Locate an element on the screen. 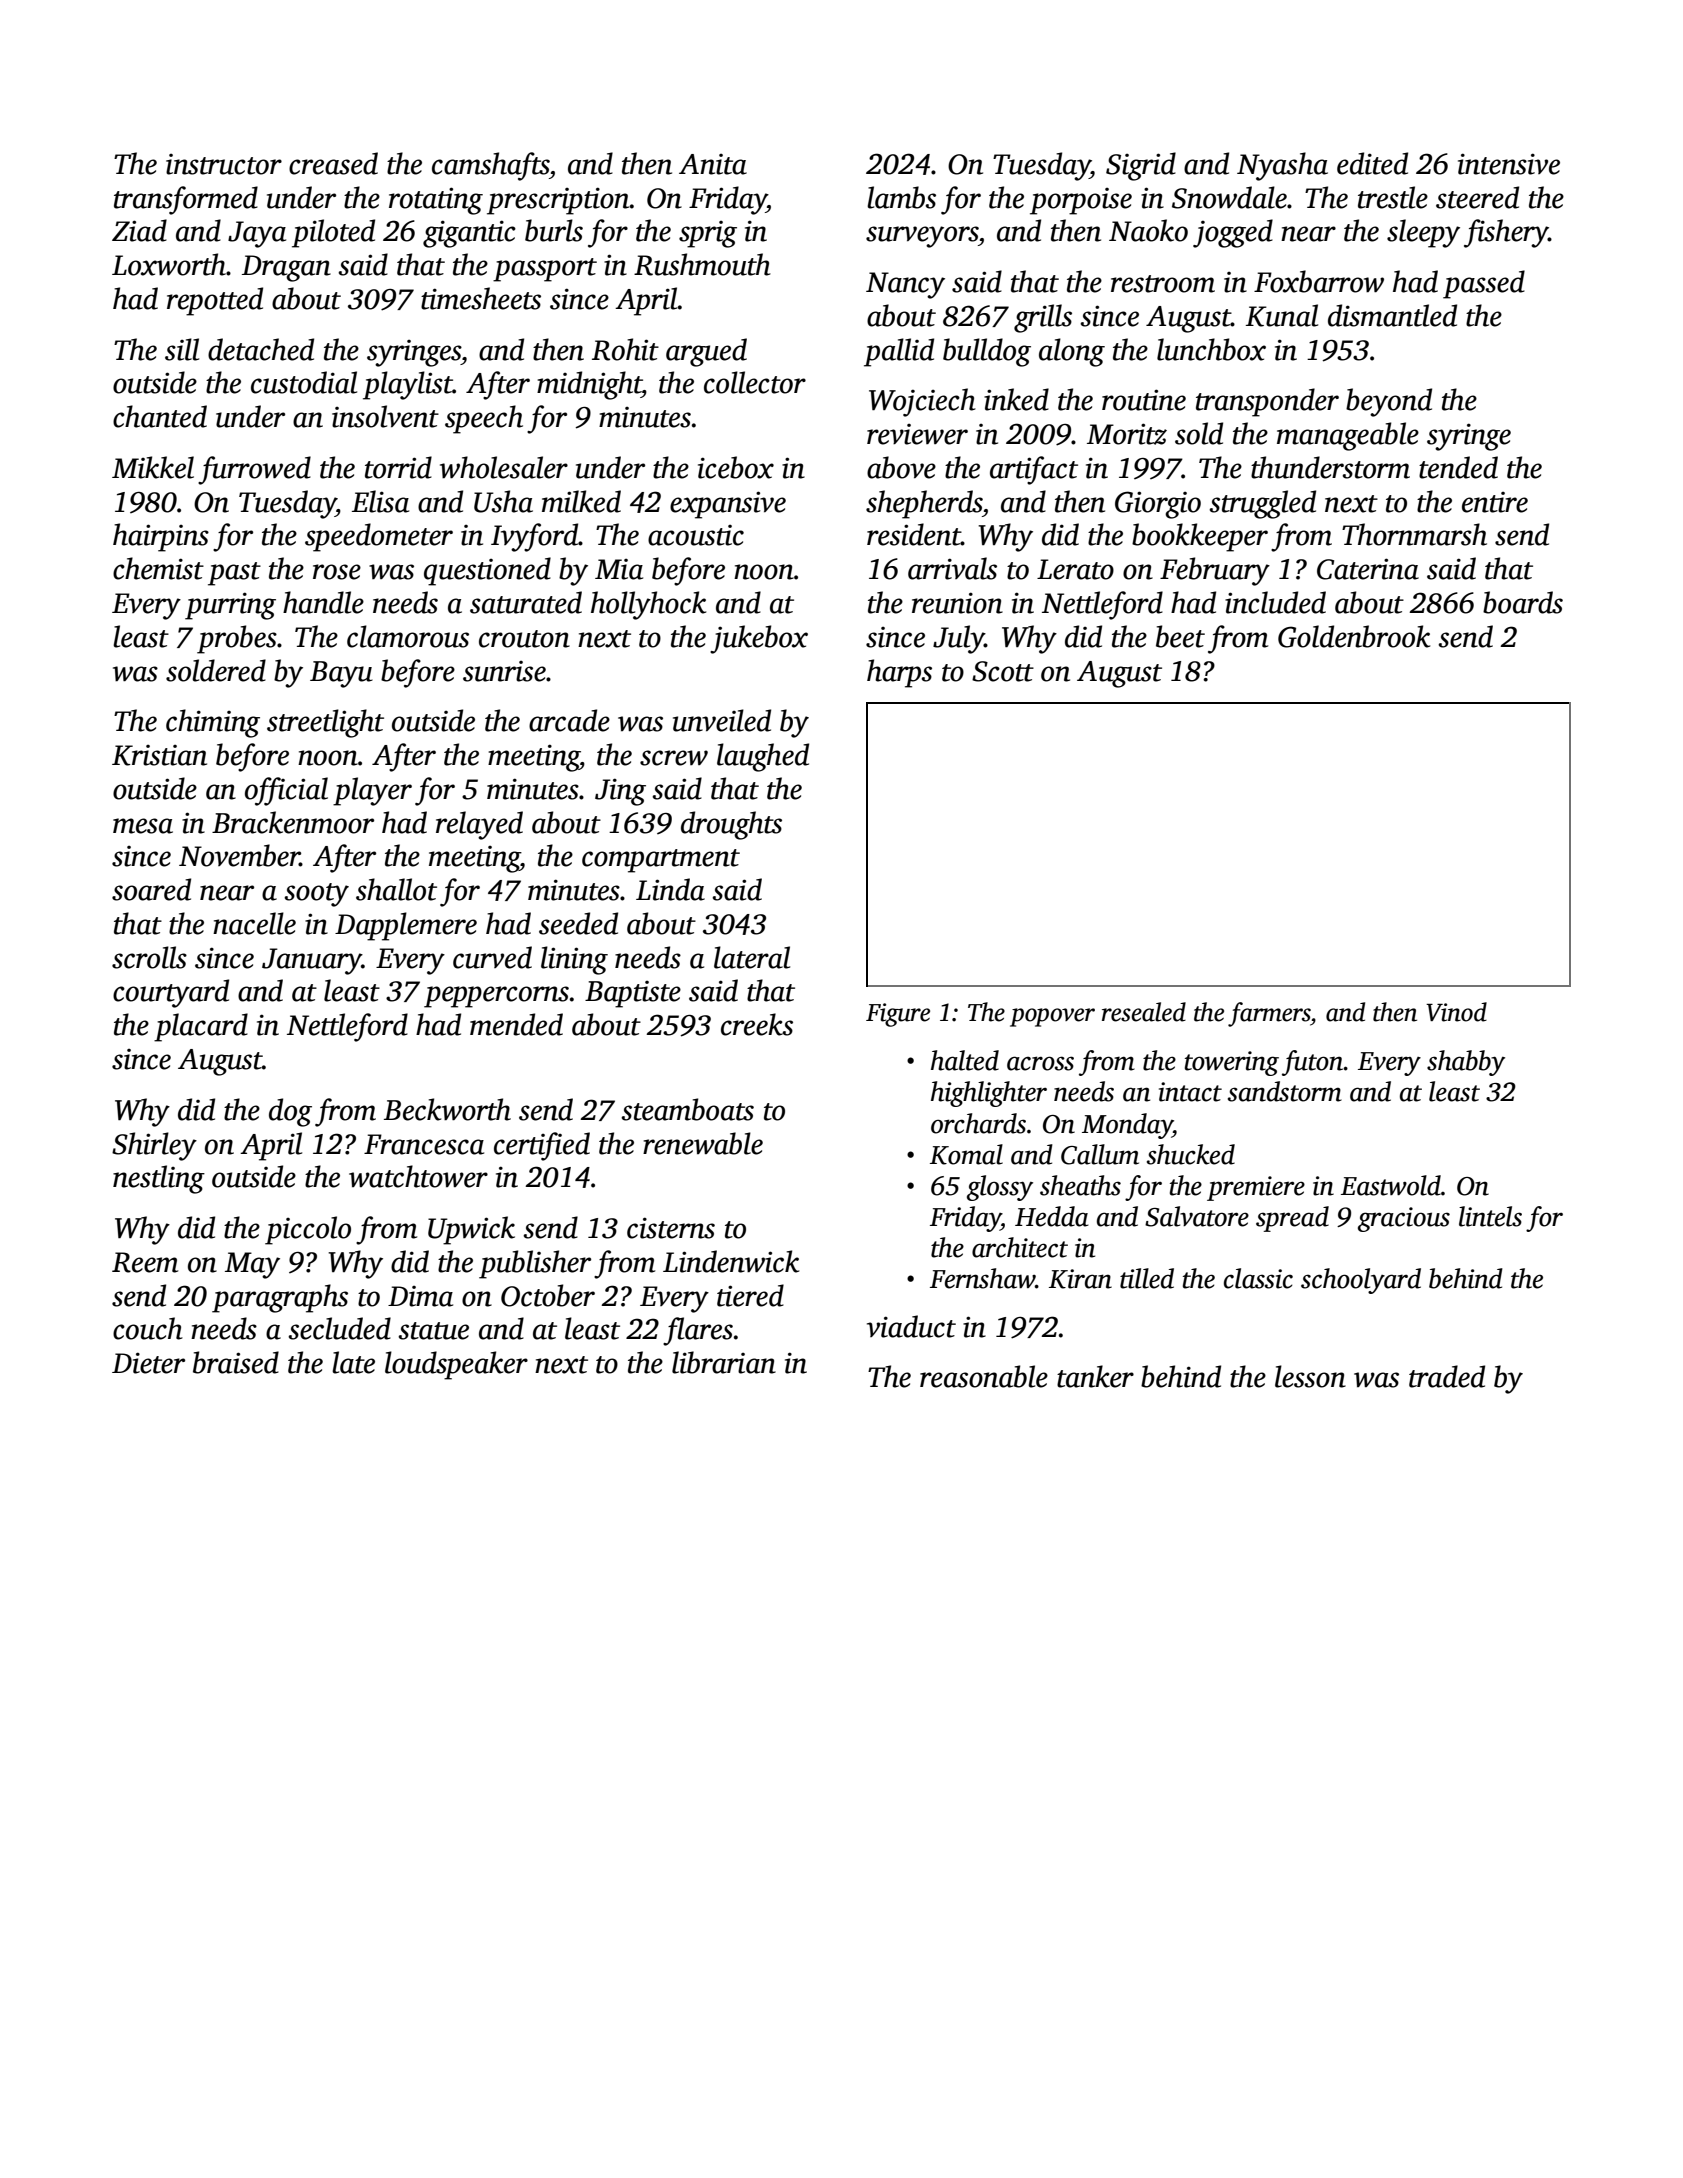 The width and height of the screenshot is (1683, 2178). edited is located at coordinates (1372, 163).
